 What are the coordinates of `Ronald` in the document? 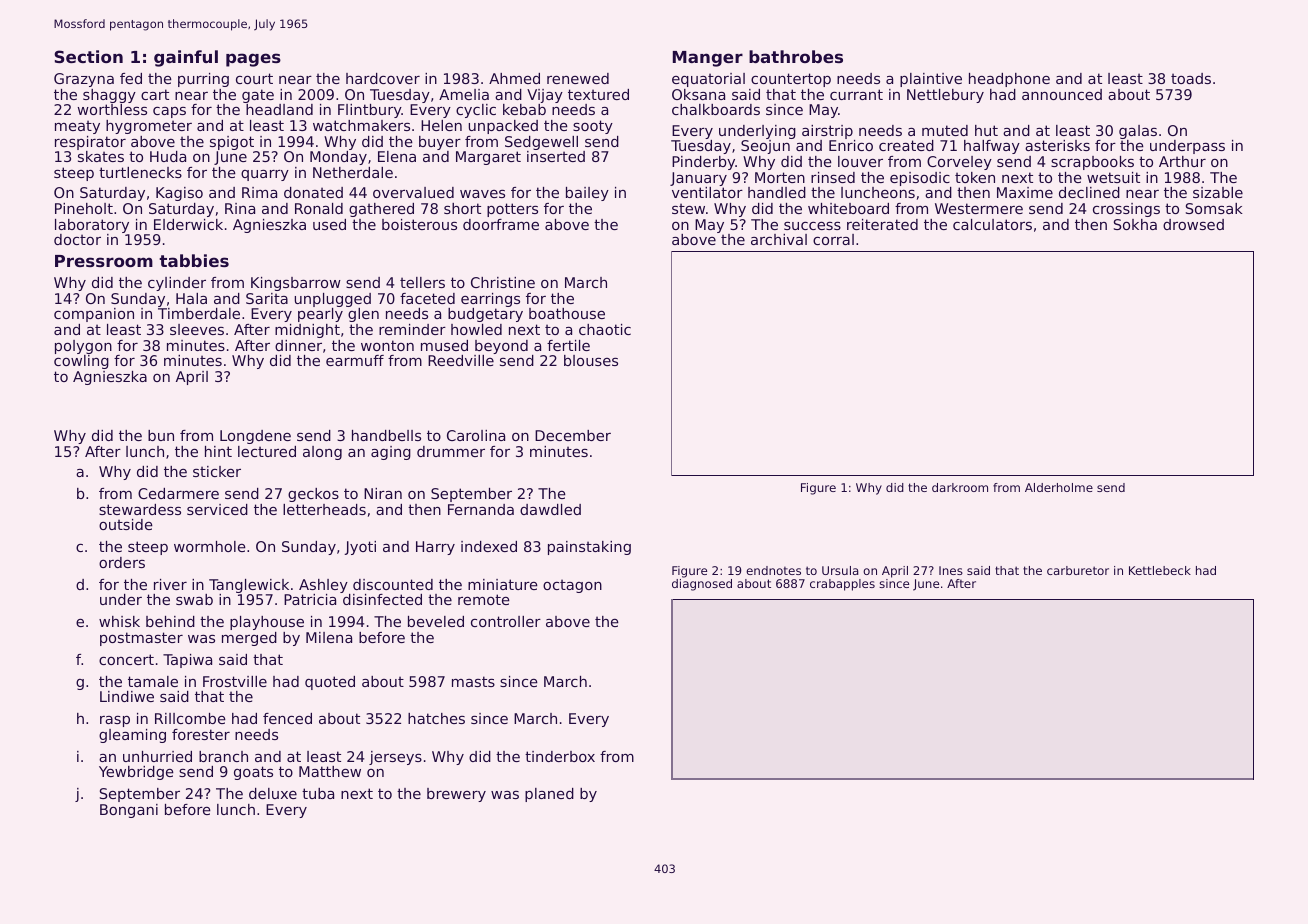 It's located at (319, 208).
